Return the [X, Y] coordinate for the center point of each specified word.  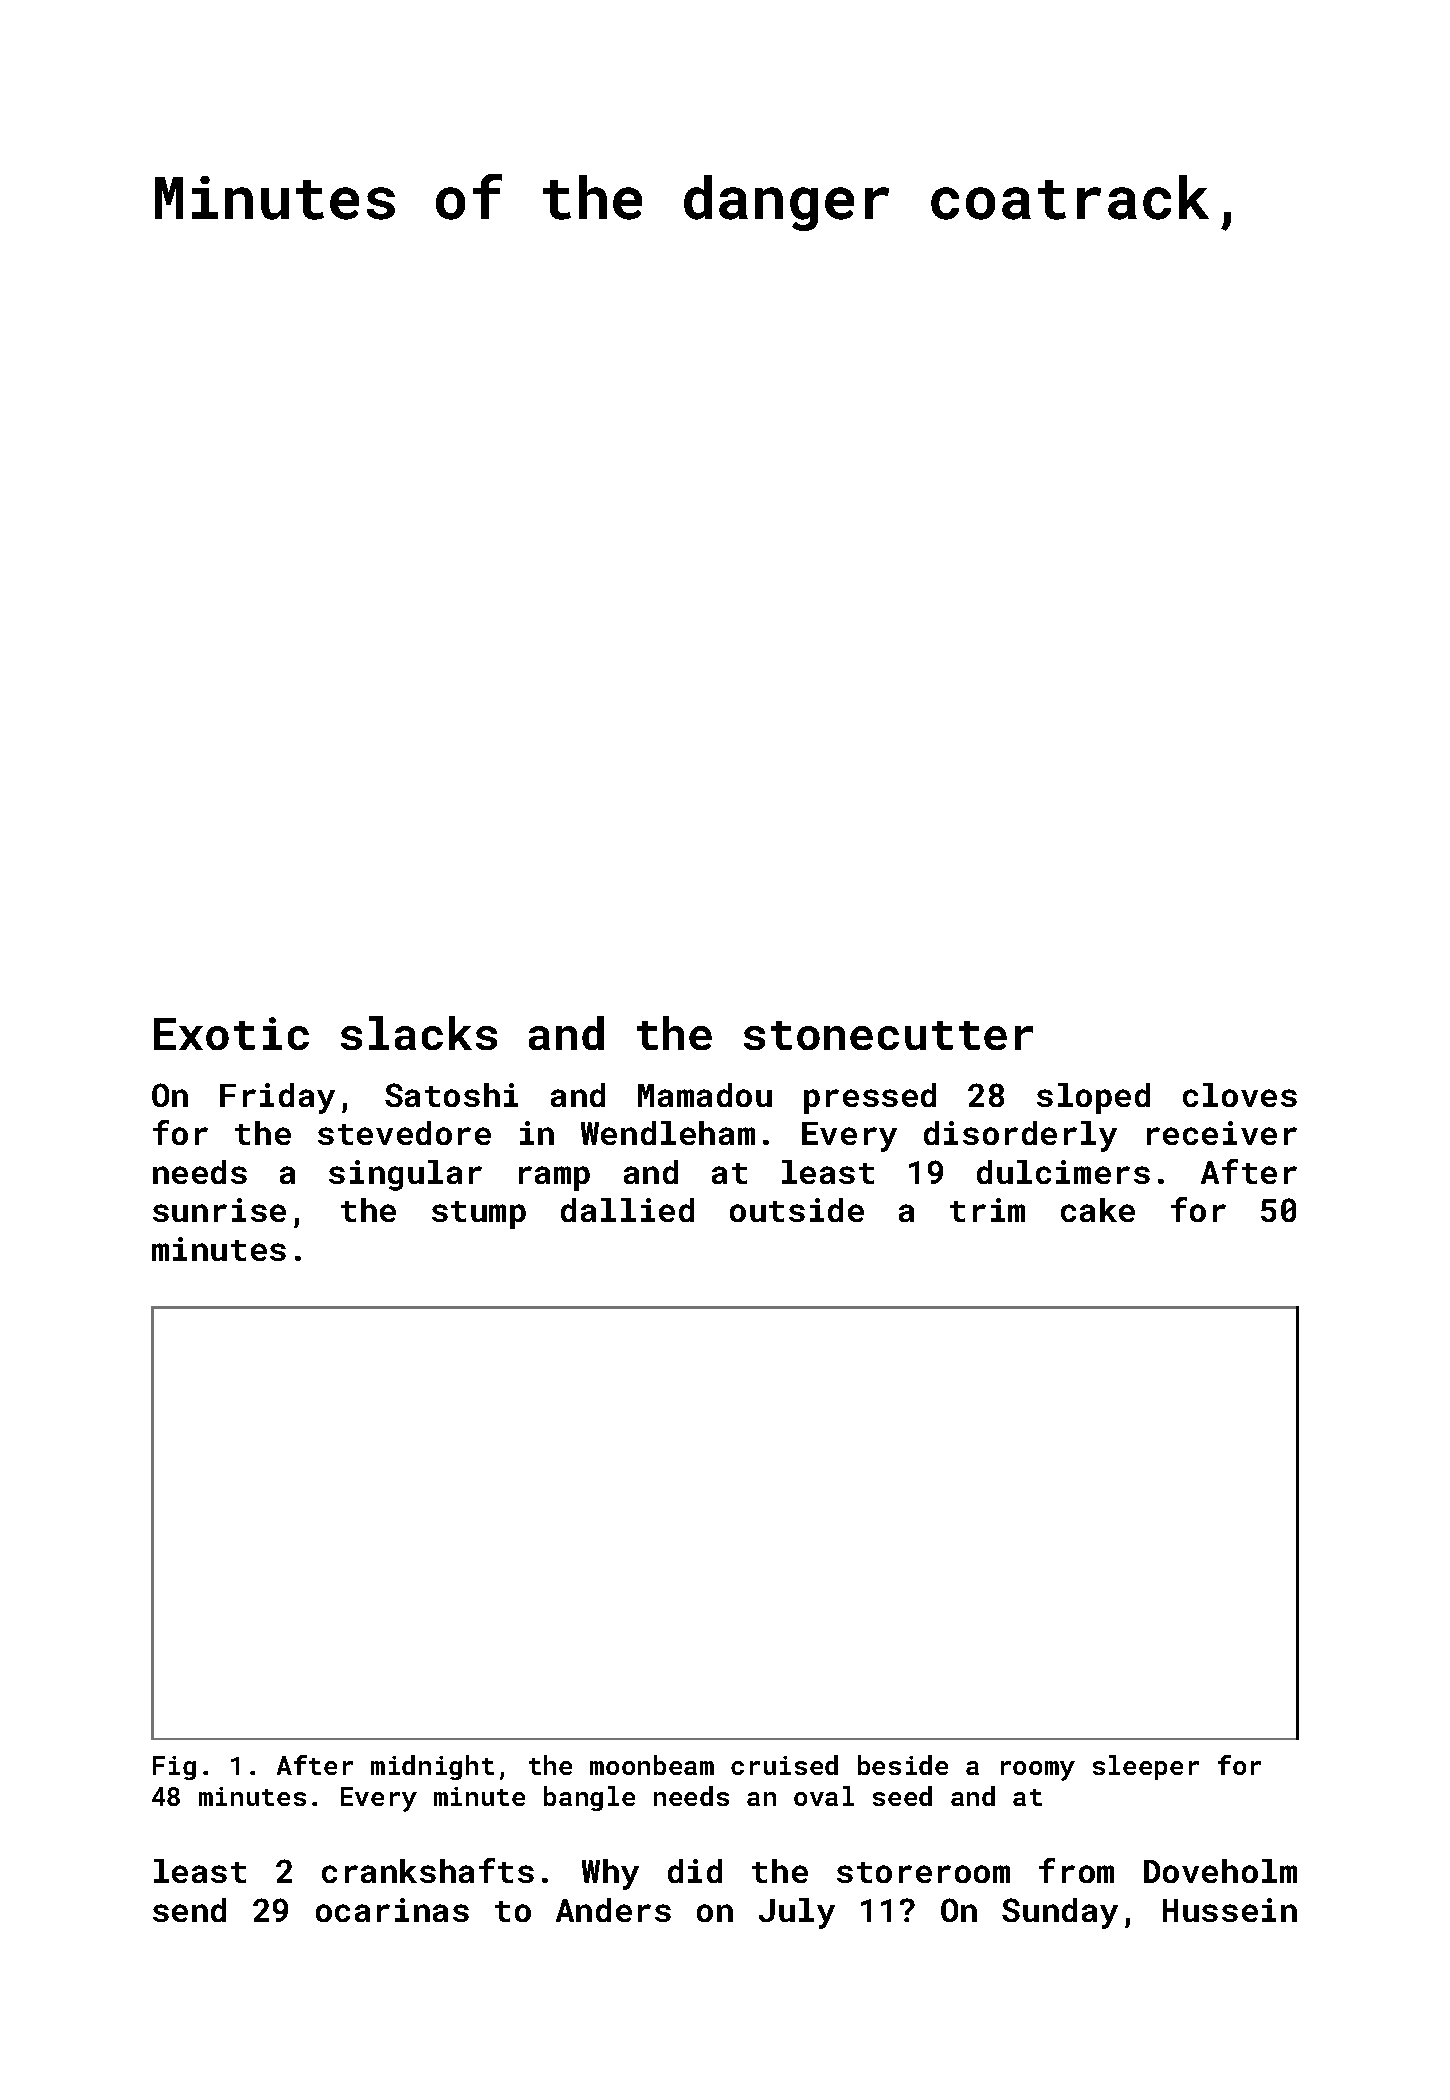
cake [1098, 1210]
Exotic [231, 1033]
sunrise [219, 1210]
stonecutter [888, 1035]
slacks [419, 1033]
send [189, 1910]
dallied [627, 1210]
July [797, 1913]
